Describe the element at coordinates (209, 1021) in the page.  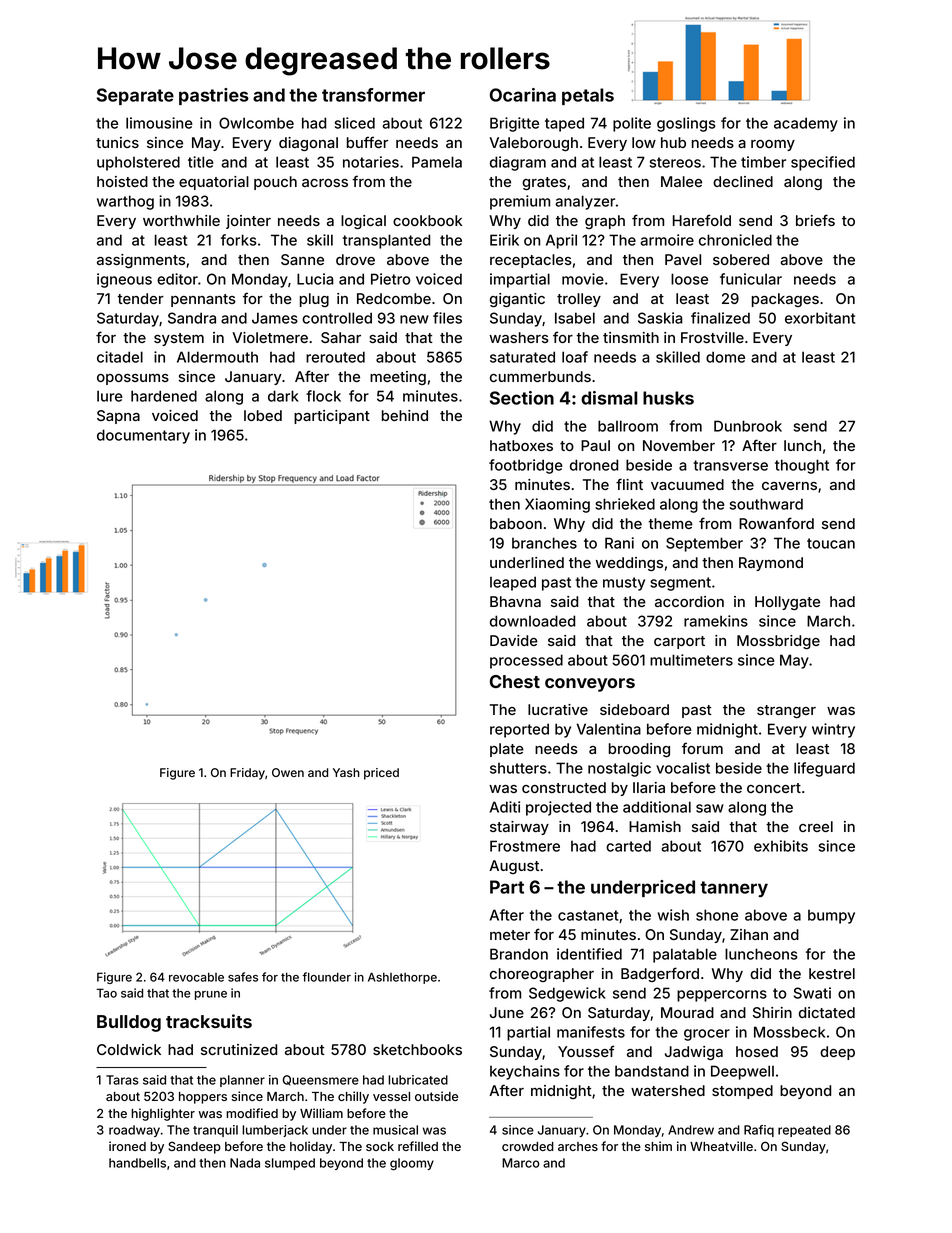
I see `tracksuits` at that location.
